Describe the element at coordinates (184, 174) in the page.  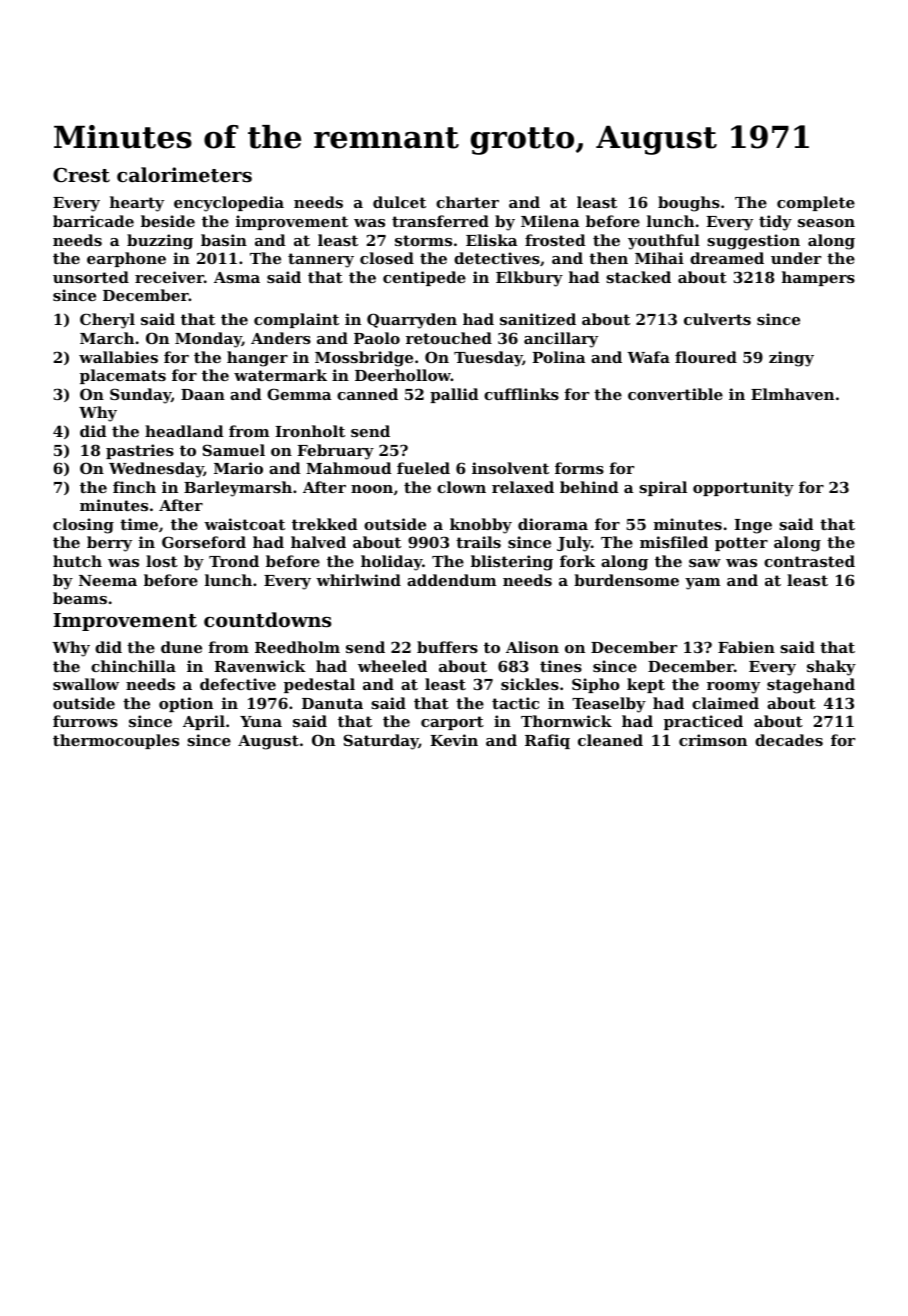
I see `calorimeters` at that location.
